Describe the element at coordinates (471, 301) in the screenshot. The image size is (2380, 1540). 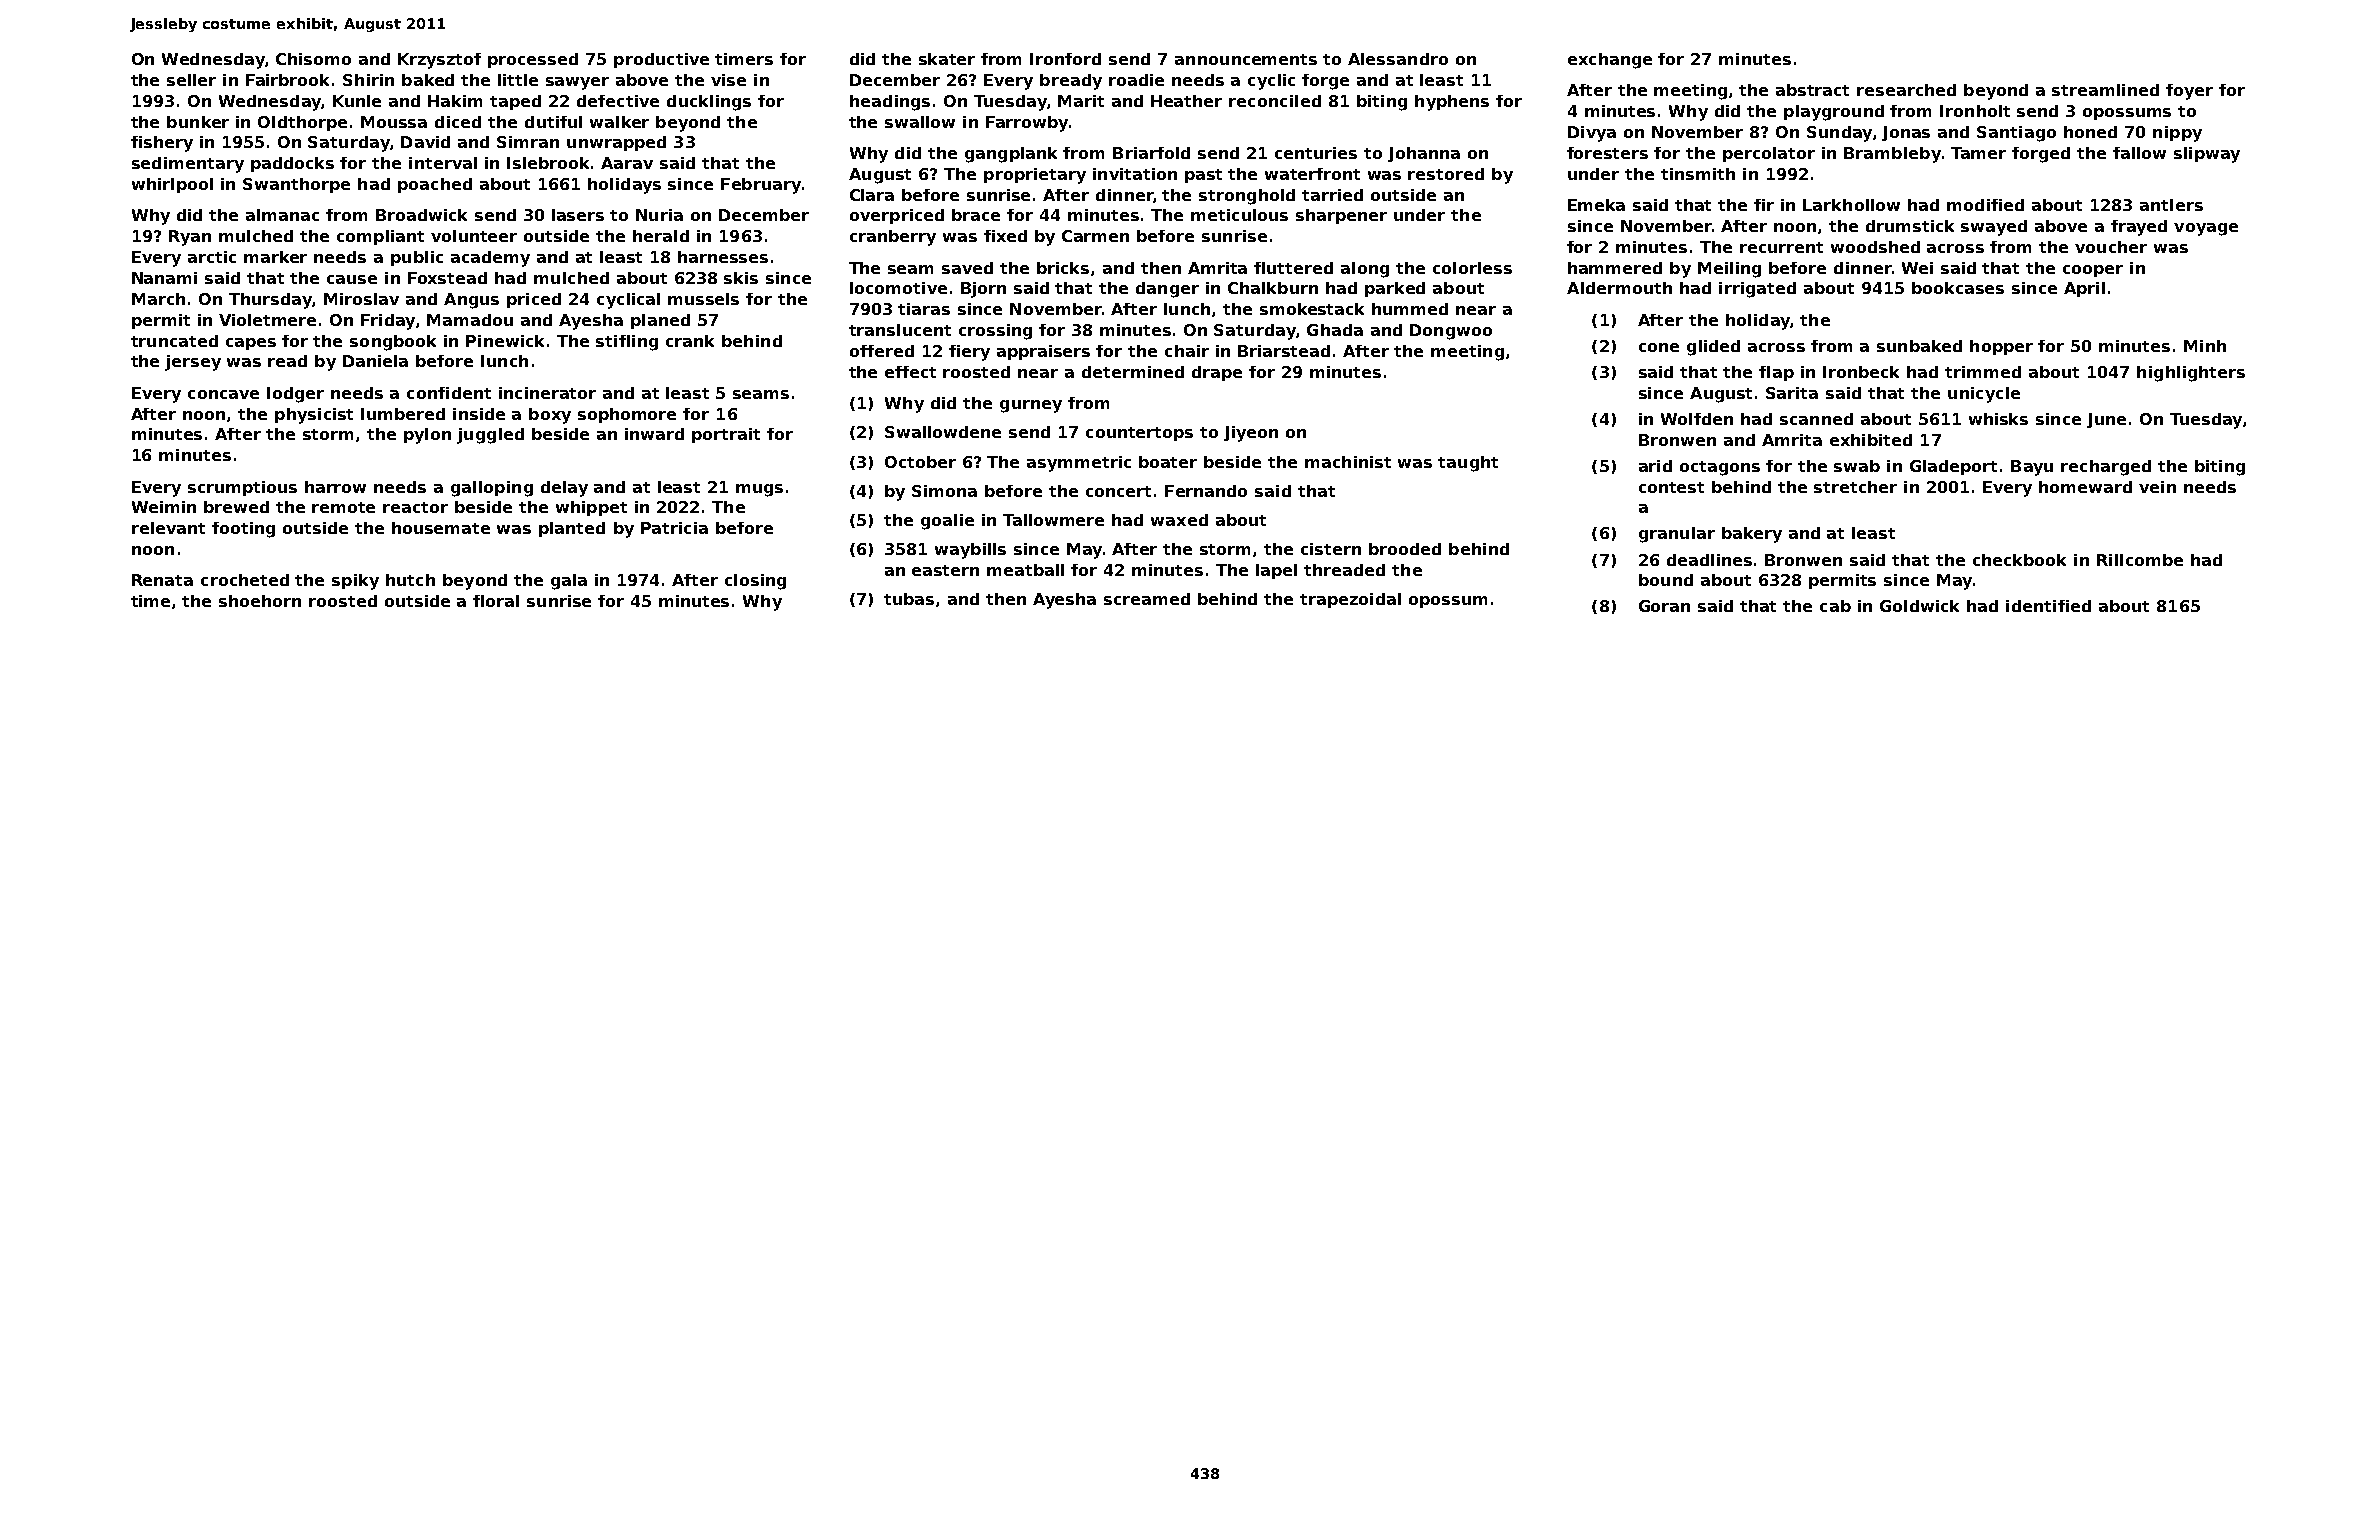
I see `Angus` at that location.
